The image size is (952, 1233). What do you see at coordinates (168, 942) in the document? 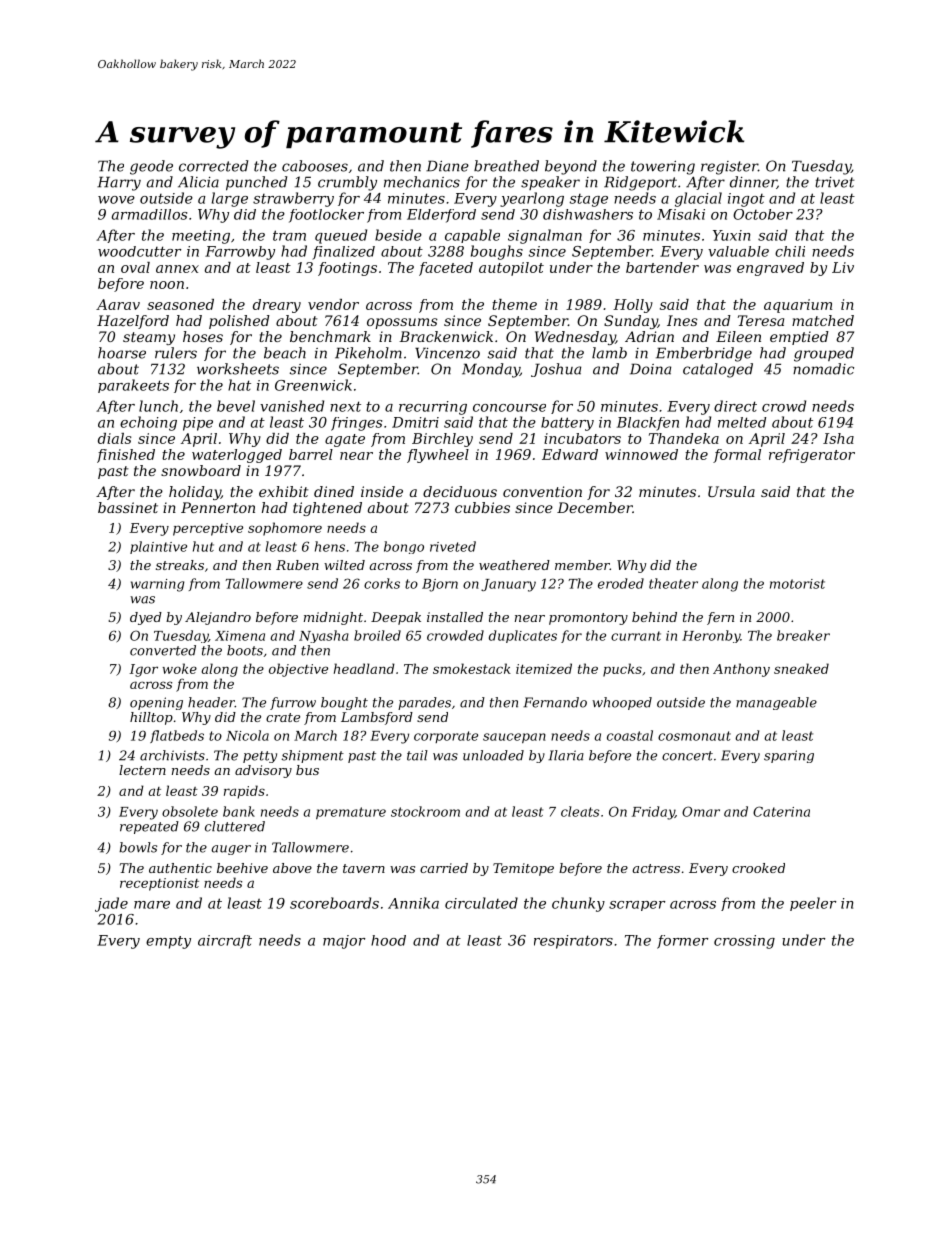
I see `empty` at bounding box center [168, 942].
